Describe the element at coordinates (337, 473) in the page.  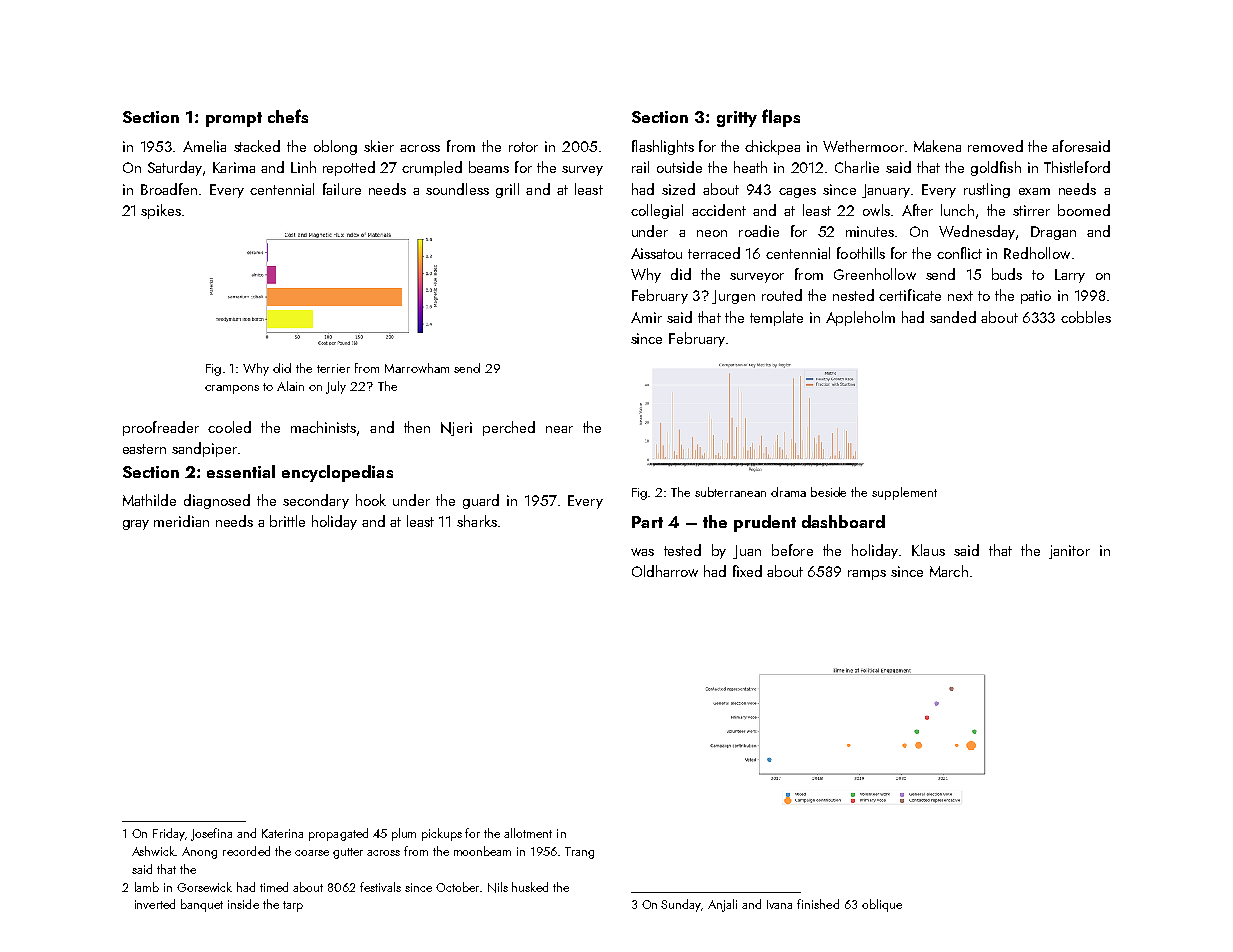
I see `encyclopedias` at that location.
